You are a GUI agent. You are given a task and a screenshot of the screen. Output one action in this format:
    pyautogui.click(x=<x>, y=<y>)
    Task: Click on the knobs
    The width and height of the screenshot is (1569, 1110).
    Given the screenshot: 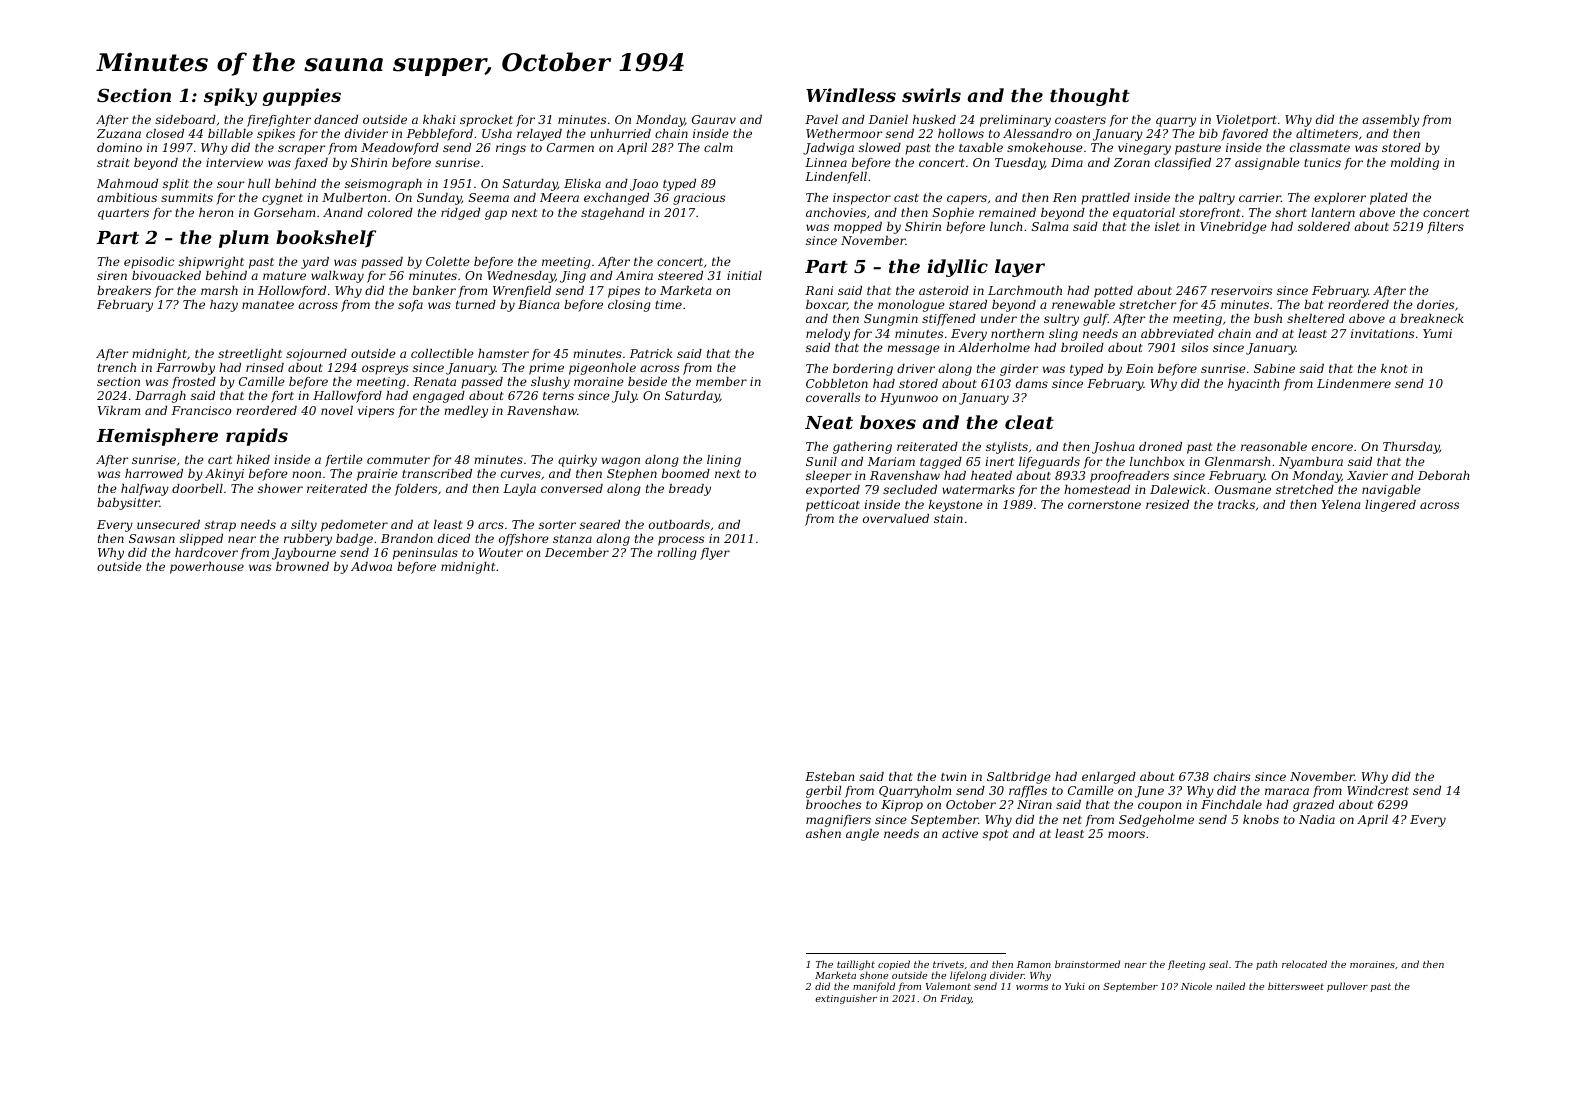 What is the action you would take?
    pyautogui.click(x=1261, y=819)
